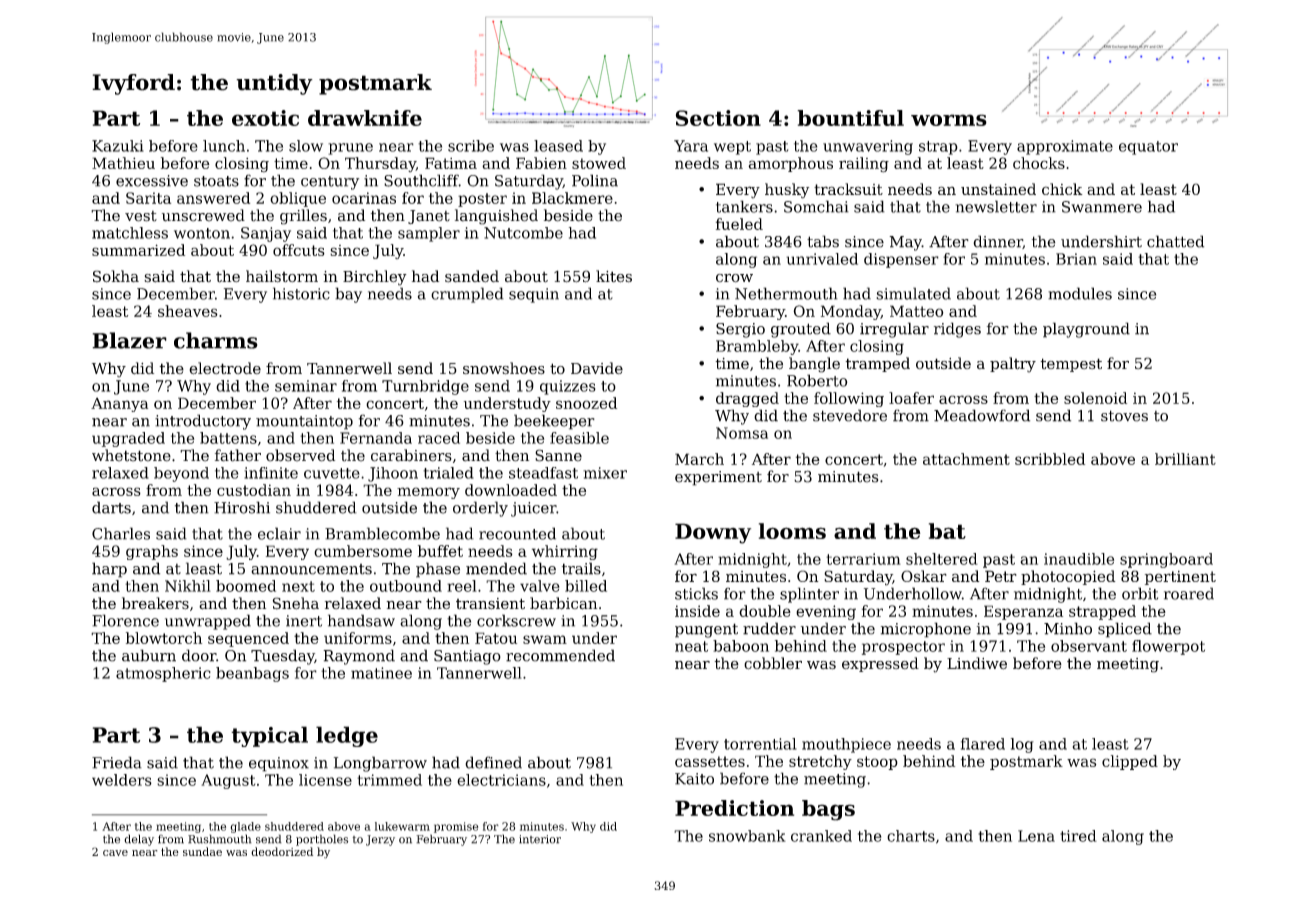 The width and height of the image is (1308, 924). I want to click on inaudible, so click(1079, 559).
